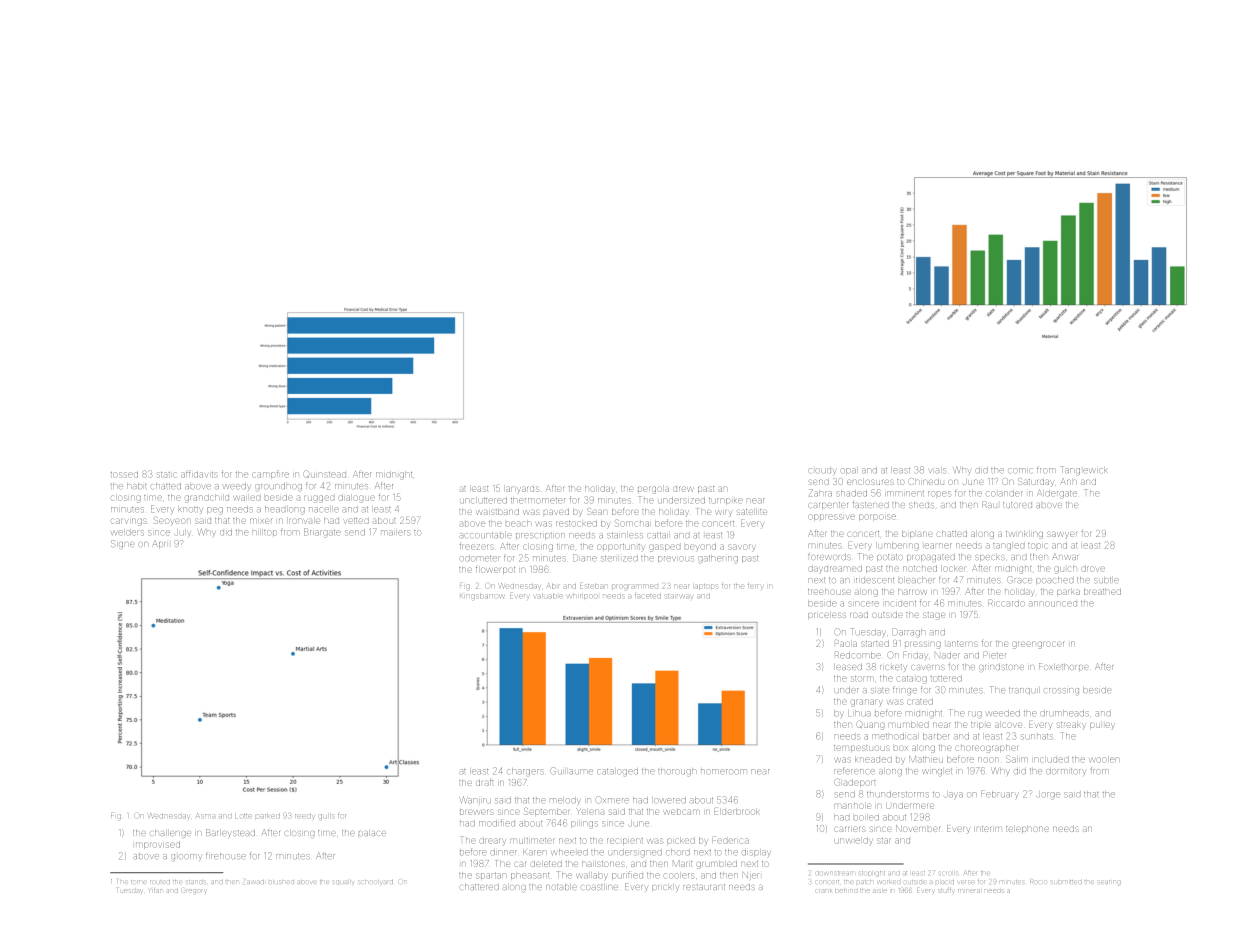 This screenshot has height=952, width=1233. Describe the element at coordinates (937, 772) in the screenshot. I see `winglet` at that location.
